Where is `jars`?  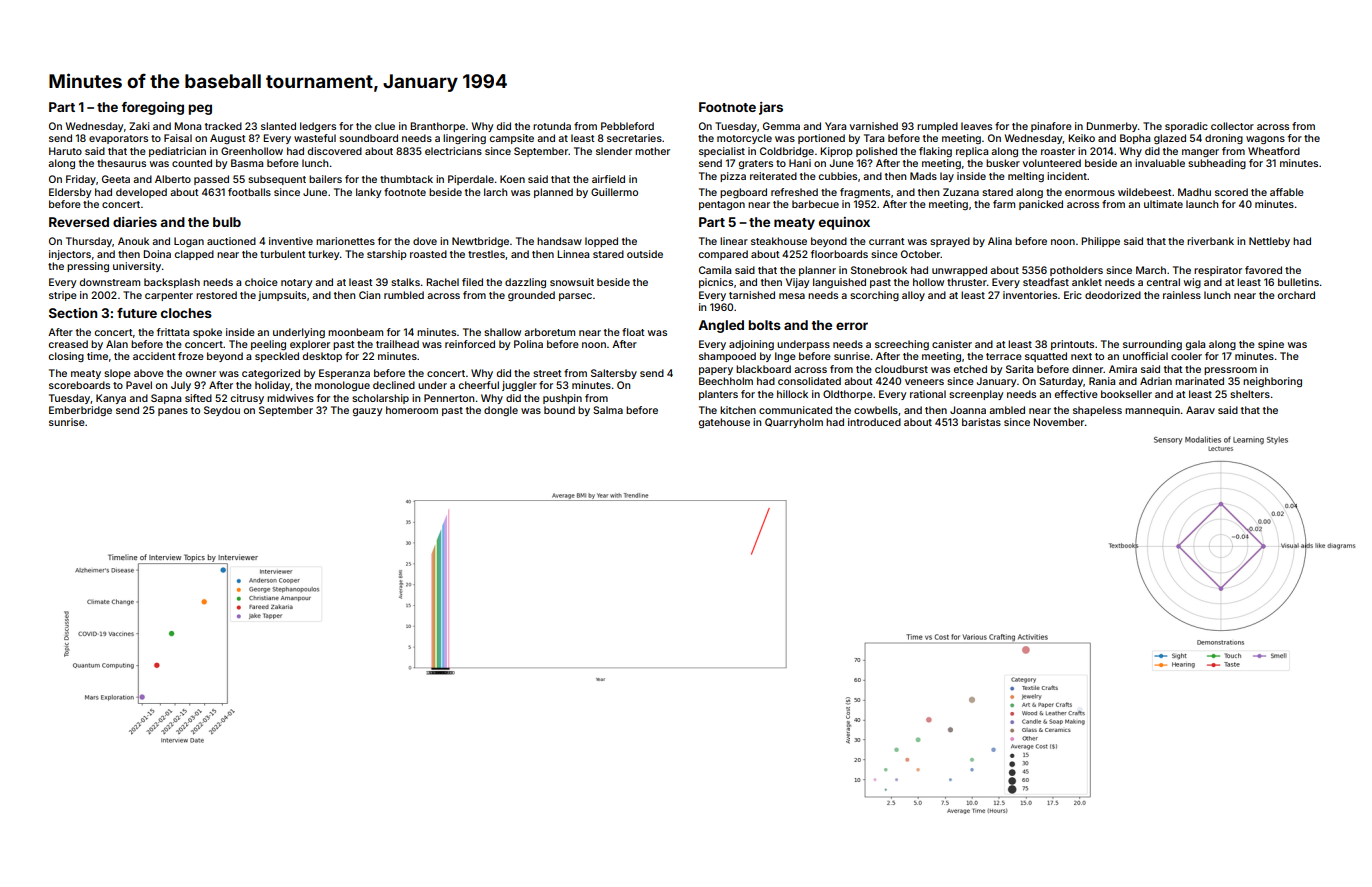
jars is located at coordinates (771, 108).
